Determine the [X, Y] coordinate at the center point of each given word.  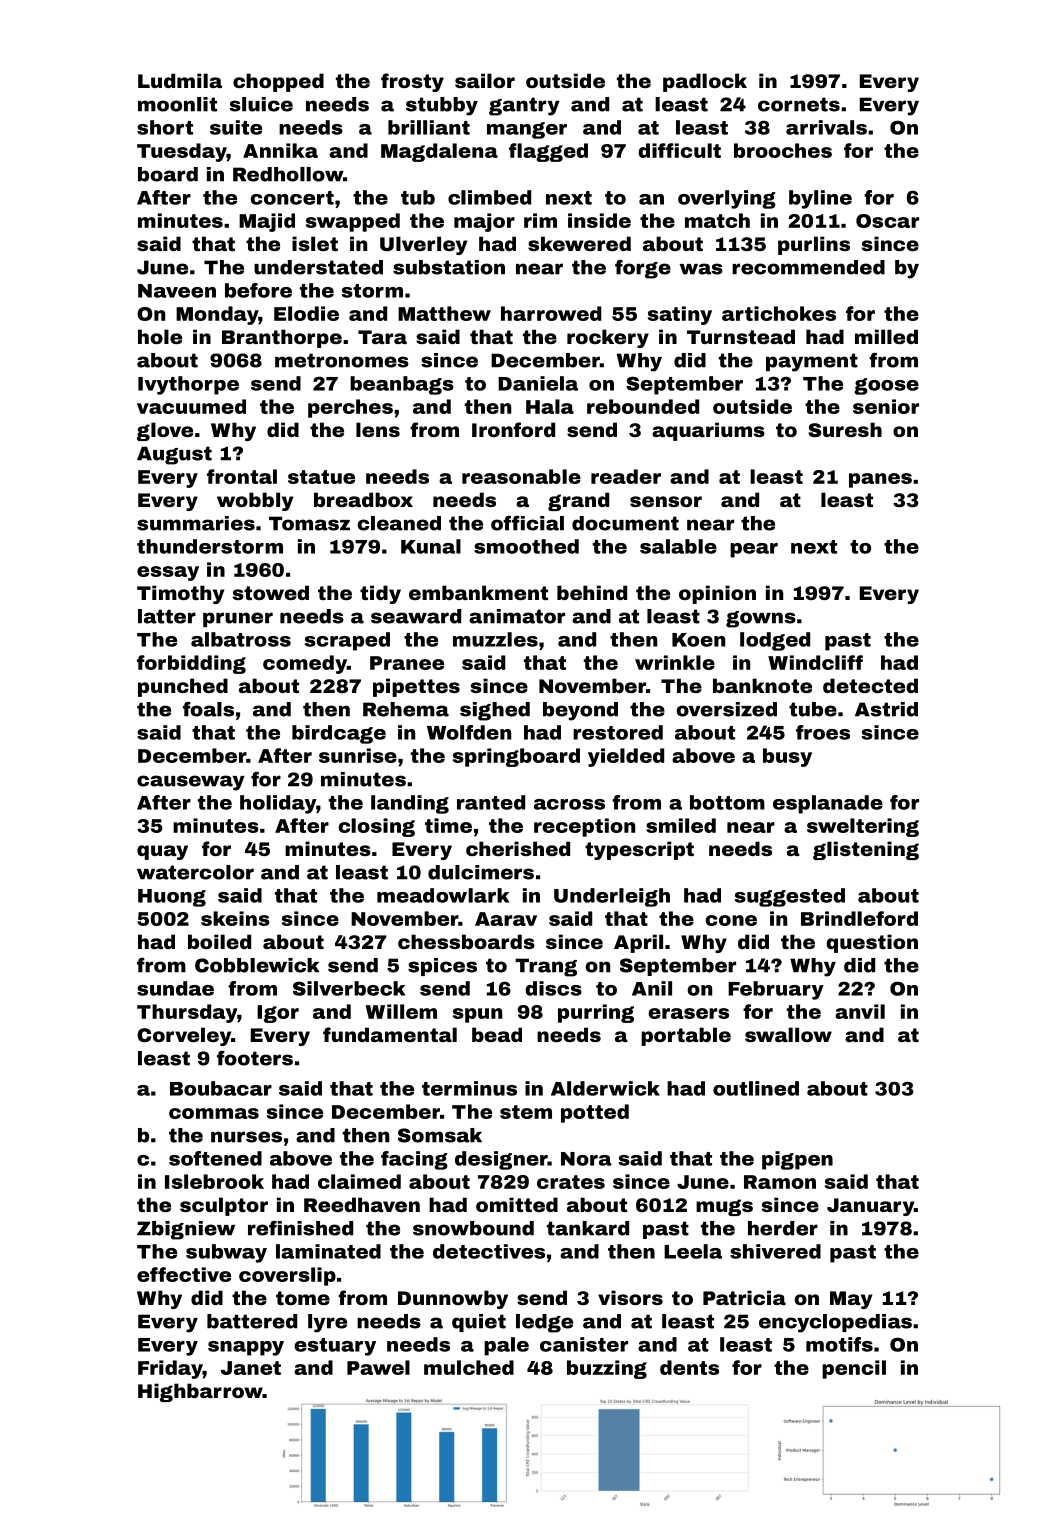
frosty [412, 82]
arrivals [826, 127]
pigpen [797, 1160]
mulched [469, 1367]
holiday [278, 804]
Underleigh [612, 897]
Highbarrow [200, 1392]
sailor [485, 80]
